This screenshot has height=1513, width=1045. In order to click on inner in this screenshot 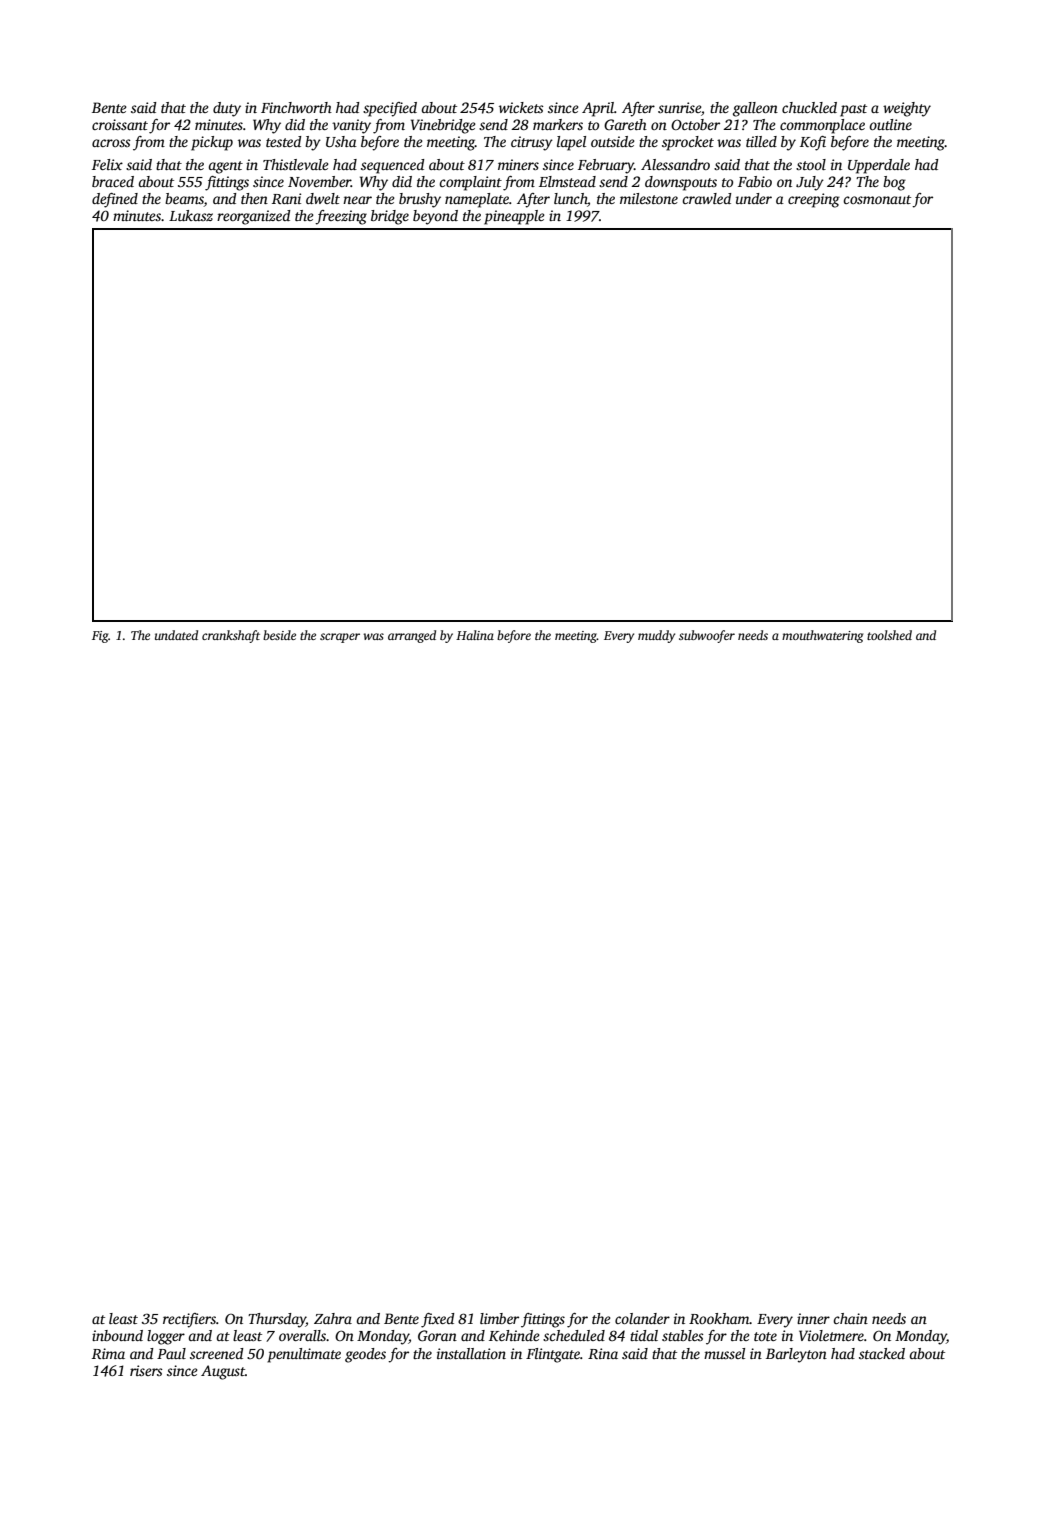, I will do `click(813, 1318)`.
